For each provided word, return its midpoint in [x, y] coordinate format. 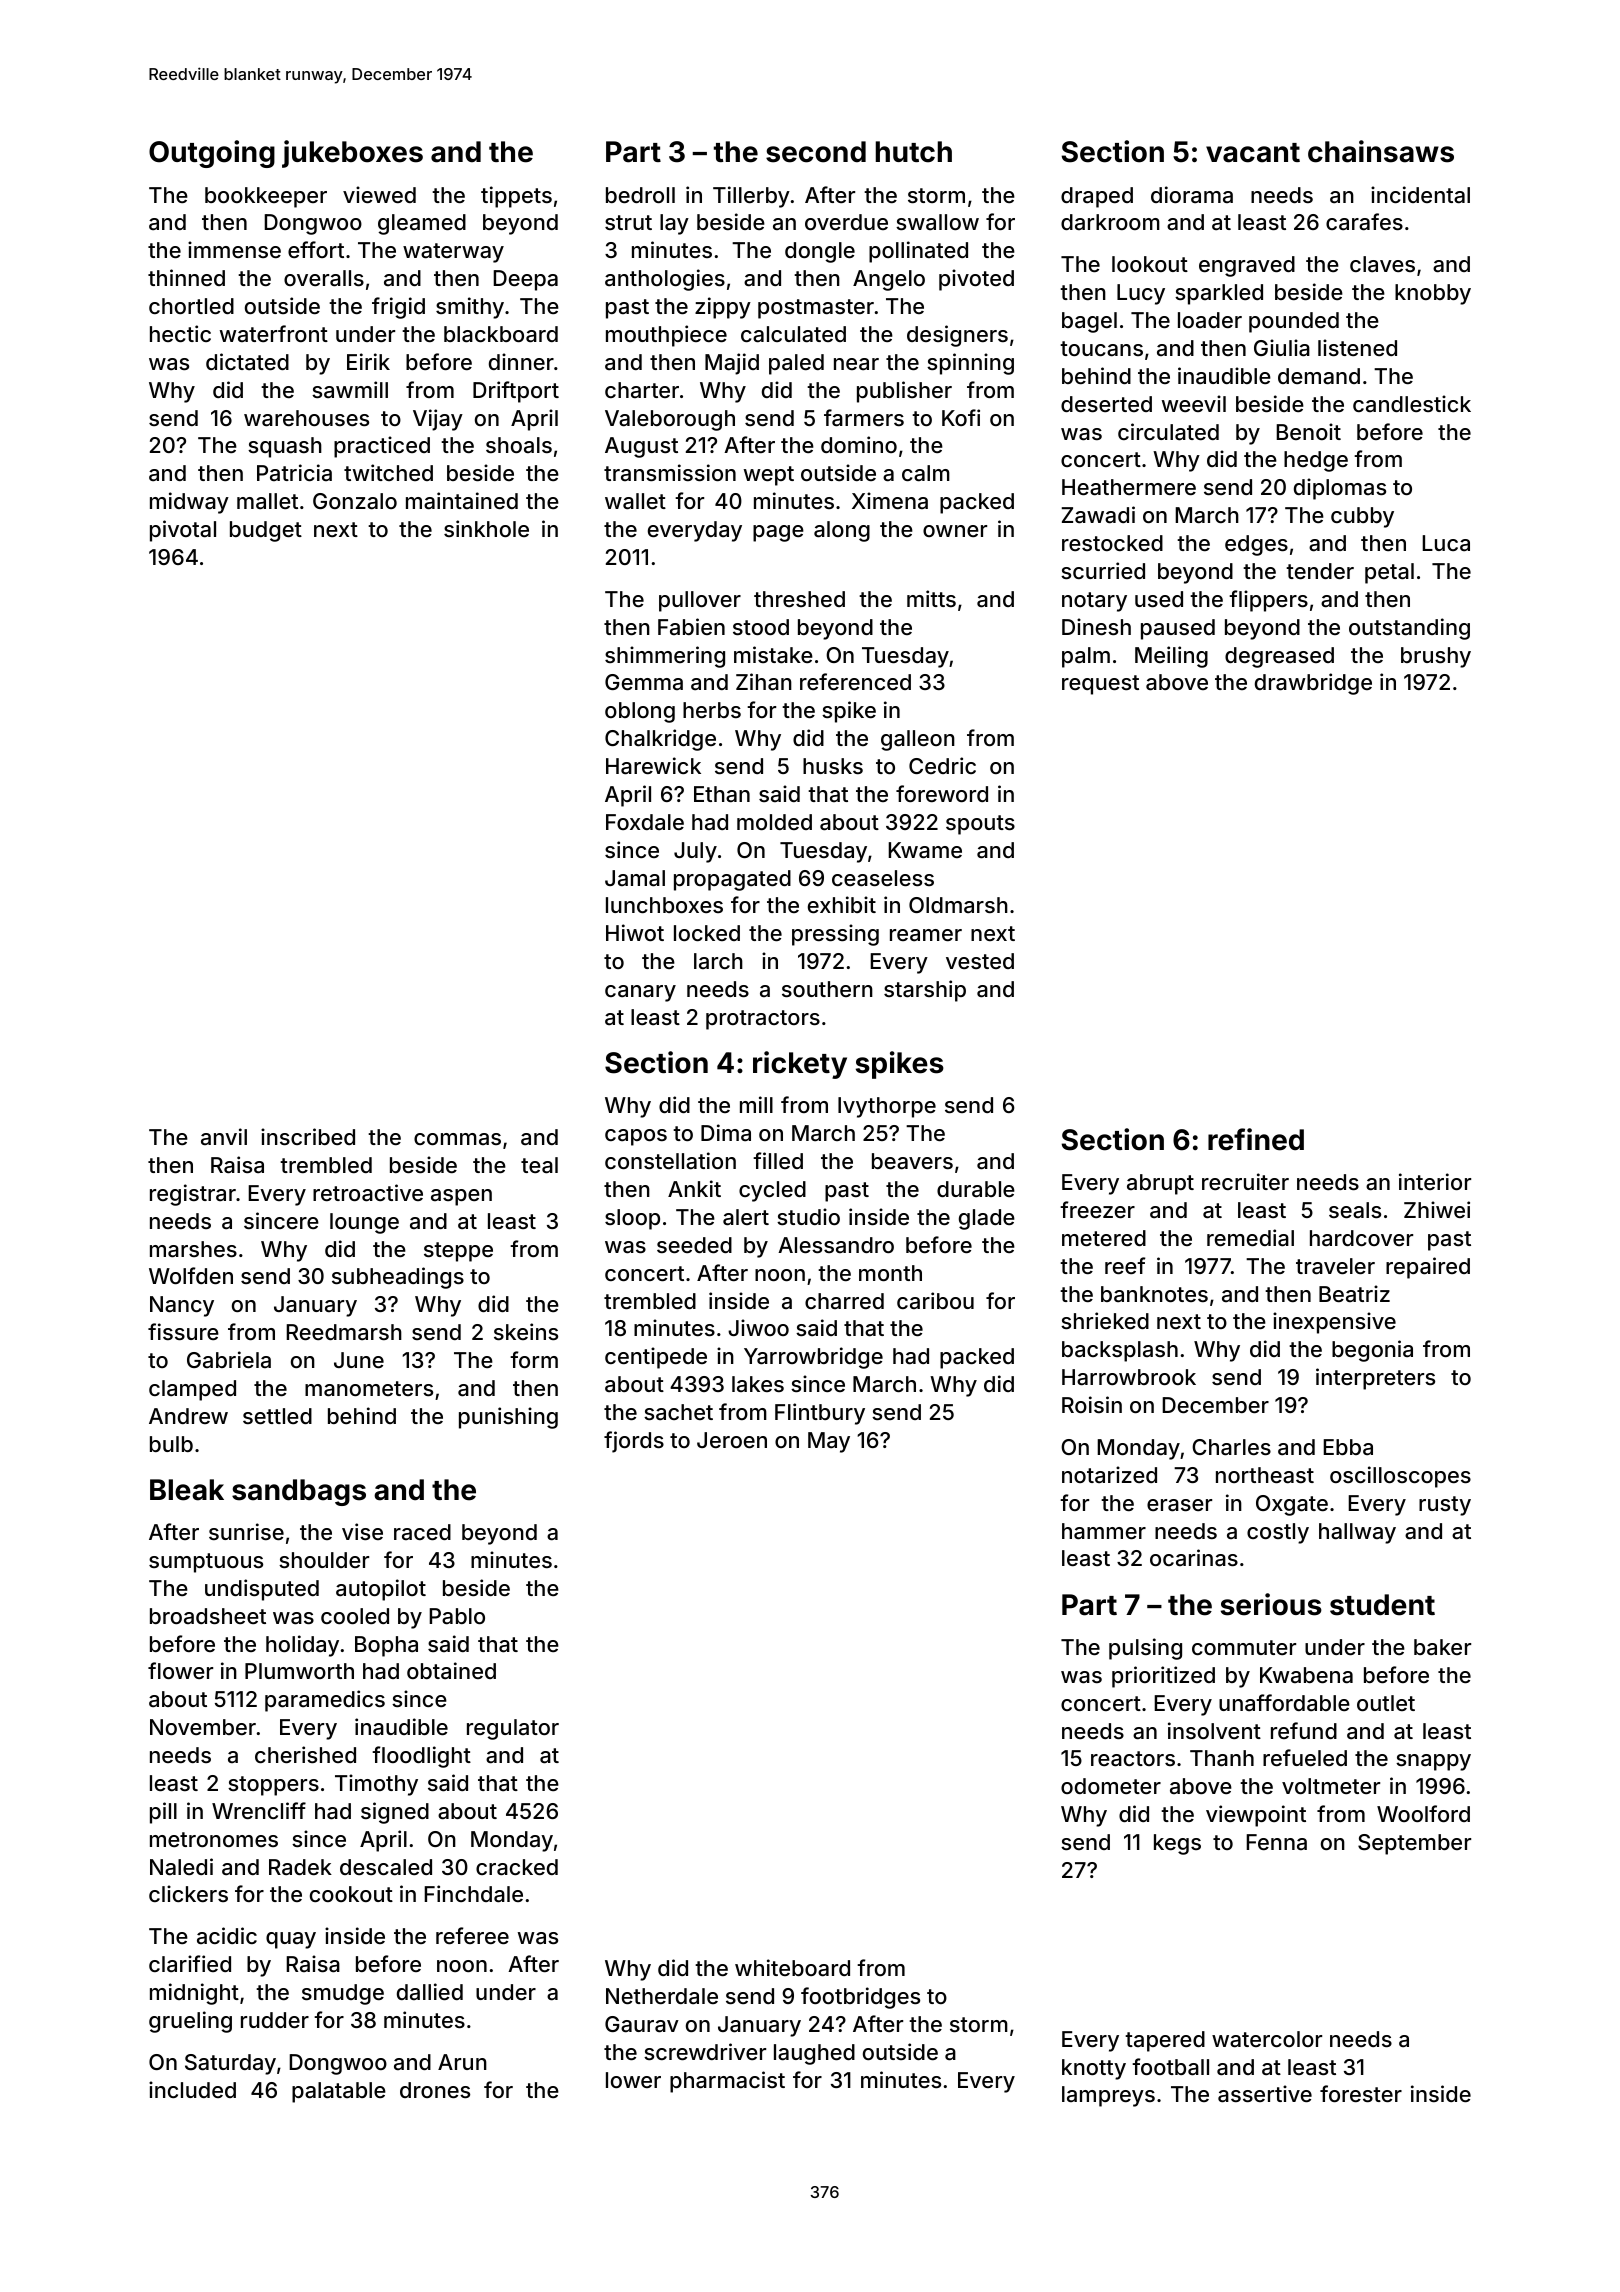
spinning [970, 364]
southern [827, 989]
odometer [1111, 1786]
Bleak [187, 1490]
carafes [1364, 222]
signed [395, 1813]
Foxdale [645, 822]
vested [980, 961]
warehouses [306, 418]
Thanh [1222, 1758]
